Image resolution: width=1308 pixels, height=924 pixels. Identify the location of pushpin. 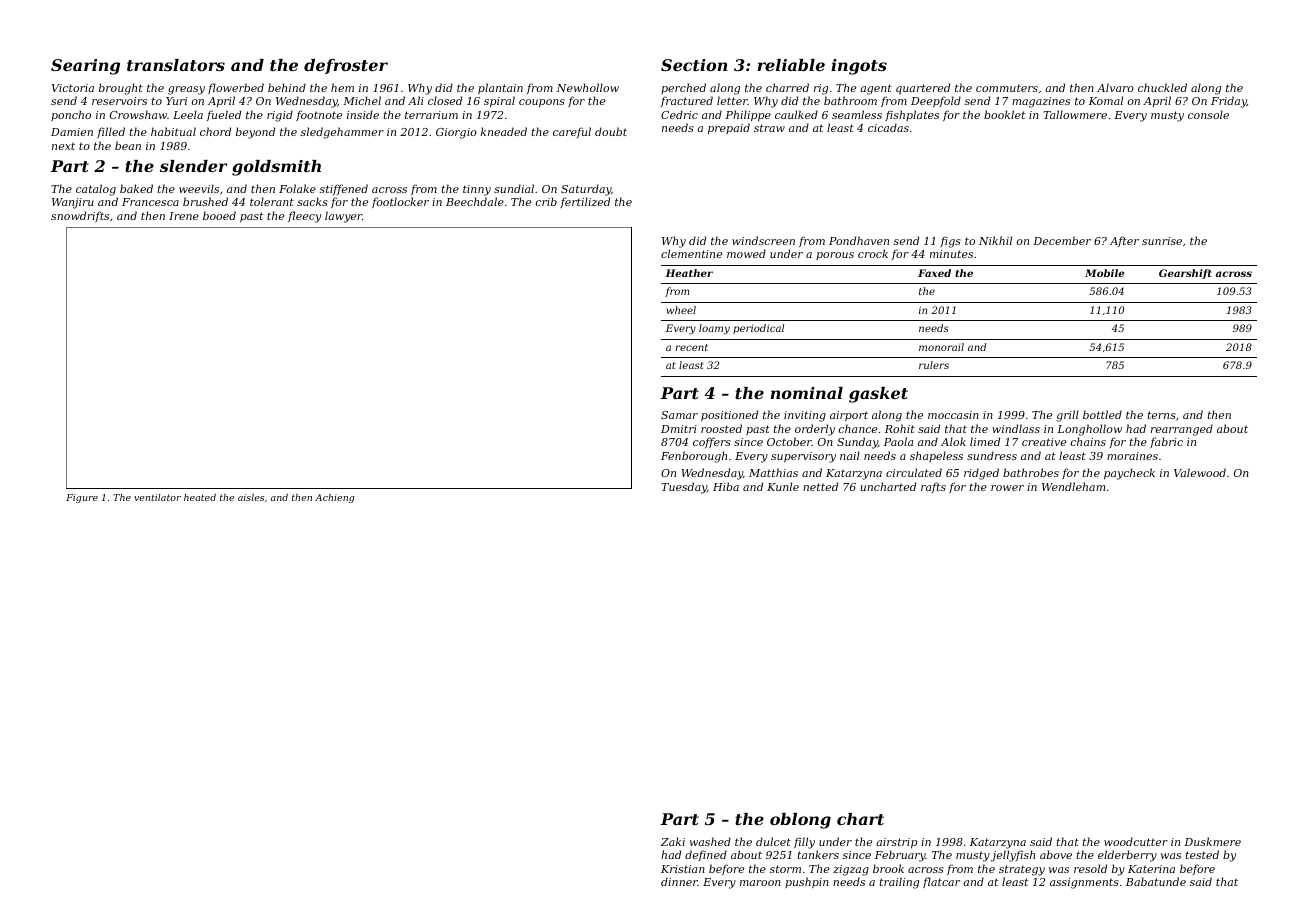
(807, 882).
